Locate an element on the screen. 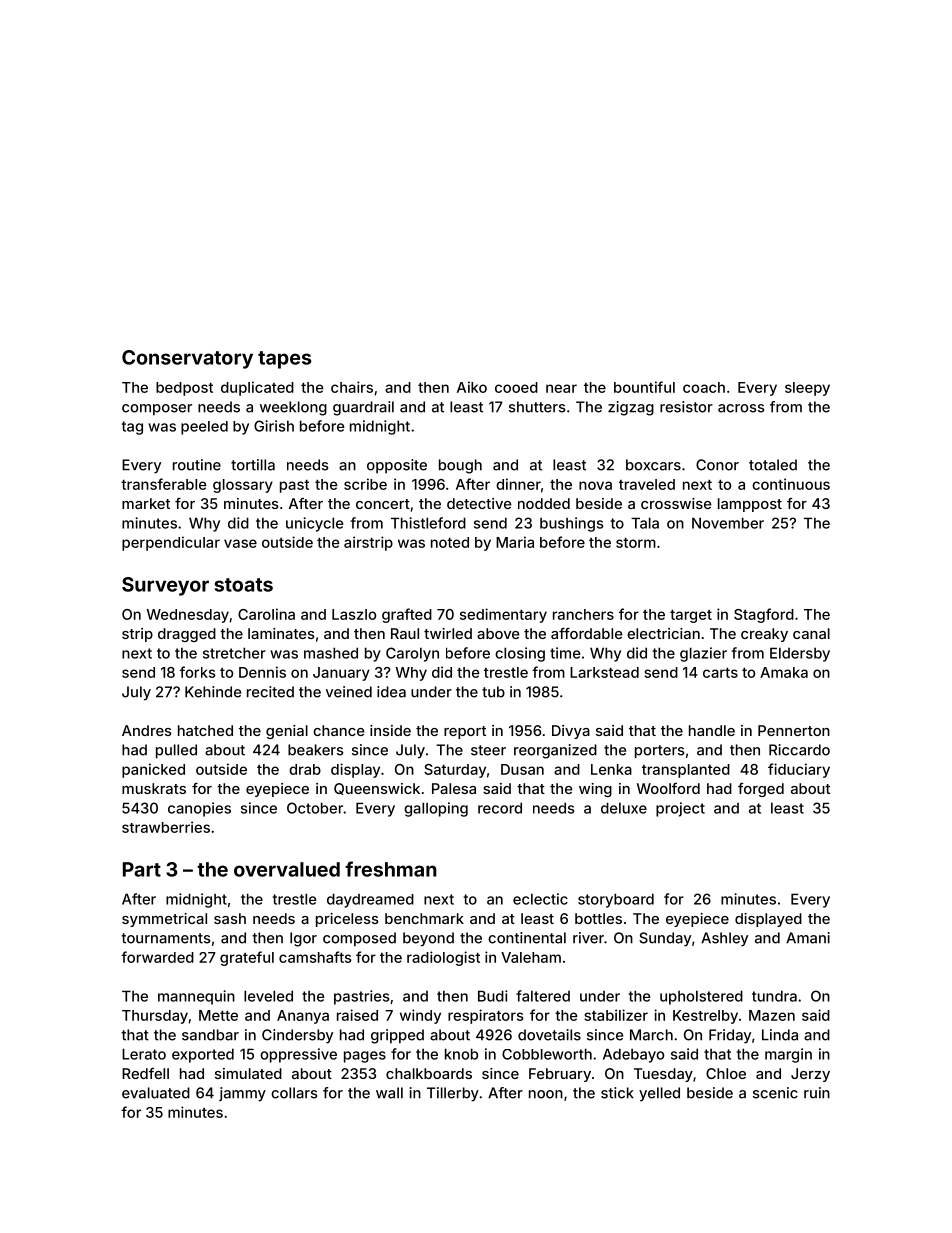 The height and width of the screenshot is (1233, 952). boxcars is located at coordinates (653, 465).
